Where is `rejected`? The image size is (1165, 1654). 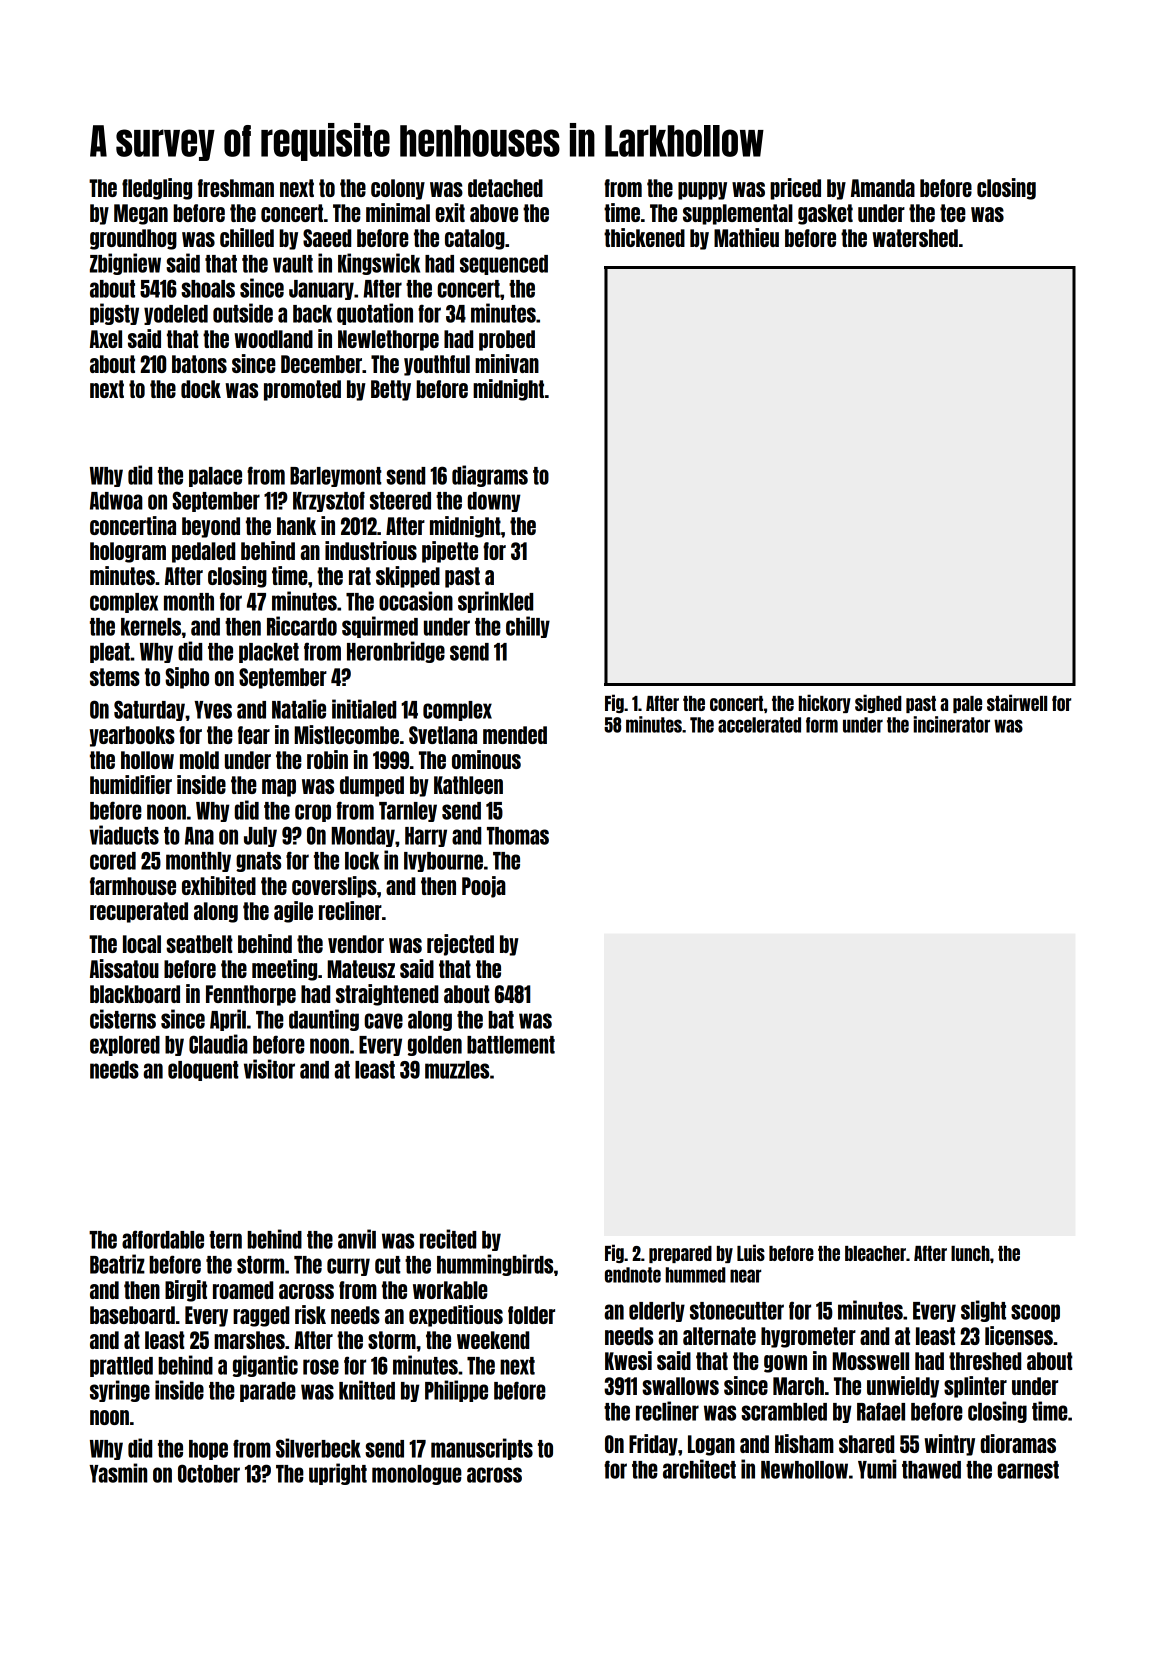
rejected is located at coordinates (460, 945).
